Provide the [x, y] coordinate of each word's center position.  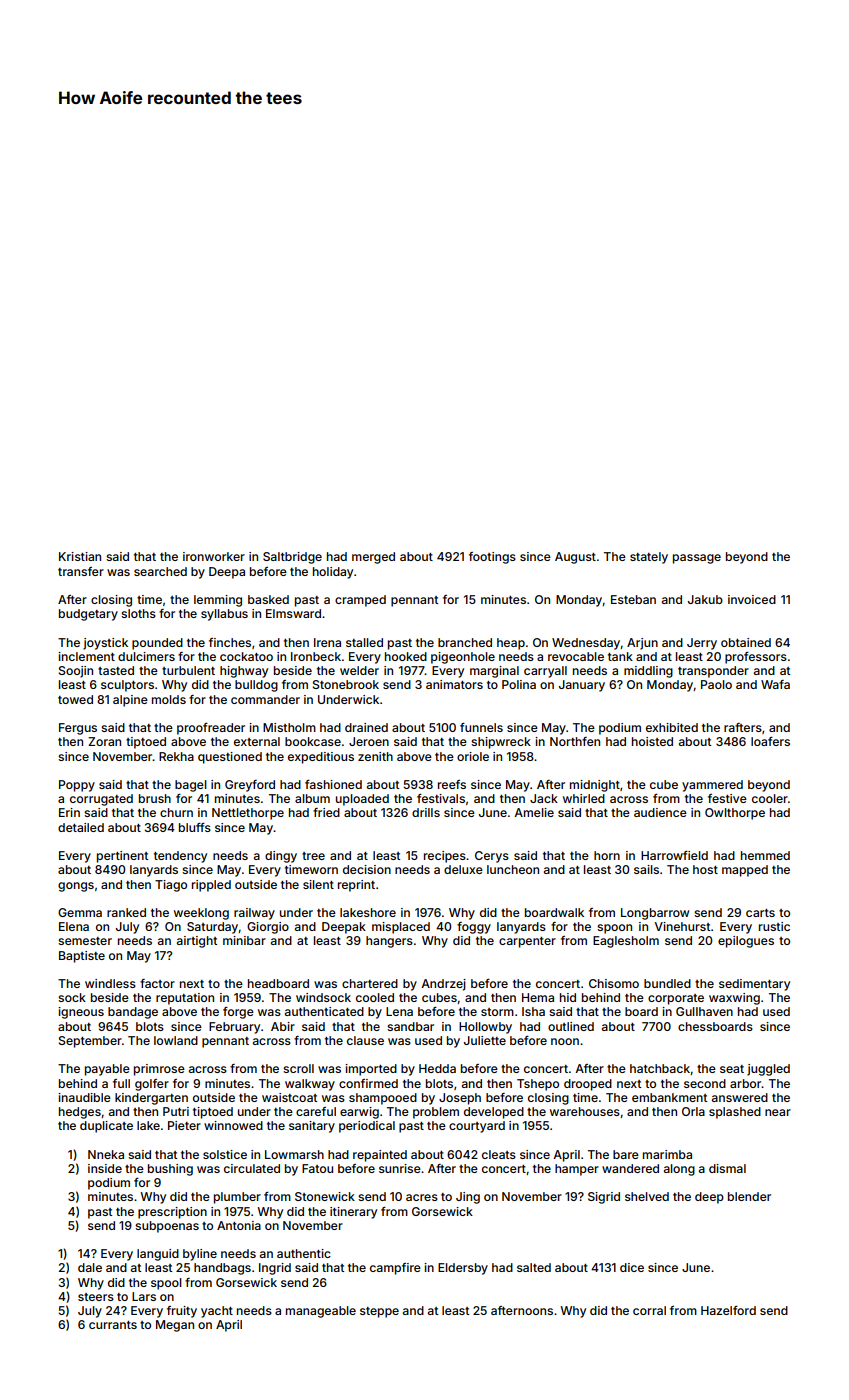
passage [697, 559]
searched [160, 571]
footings [492, 558]
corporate [676, 999]
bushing [170, 1170]
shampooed [383, 1099]
